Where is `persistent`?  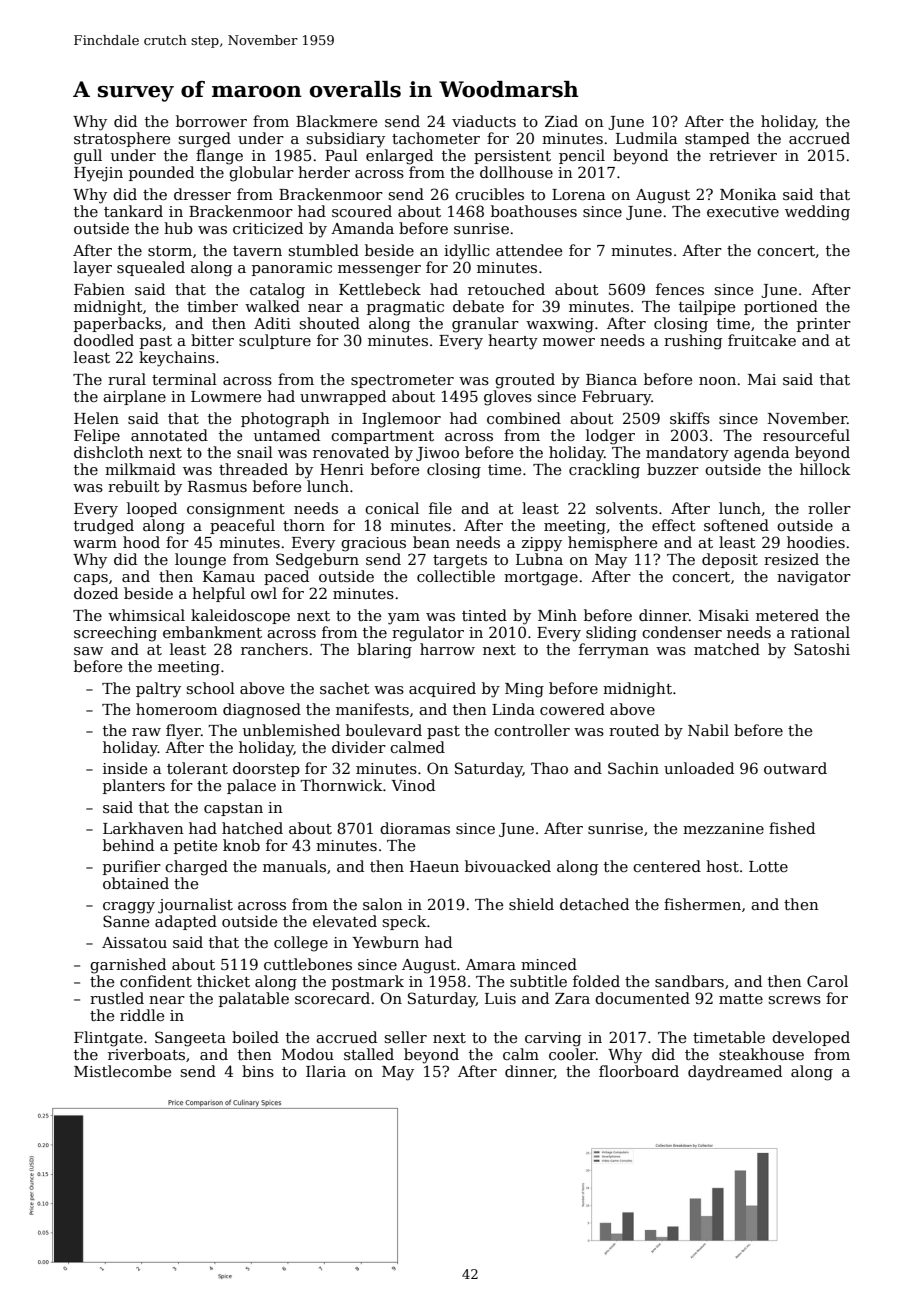 persistent is located at coordinates (512, 157).
